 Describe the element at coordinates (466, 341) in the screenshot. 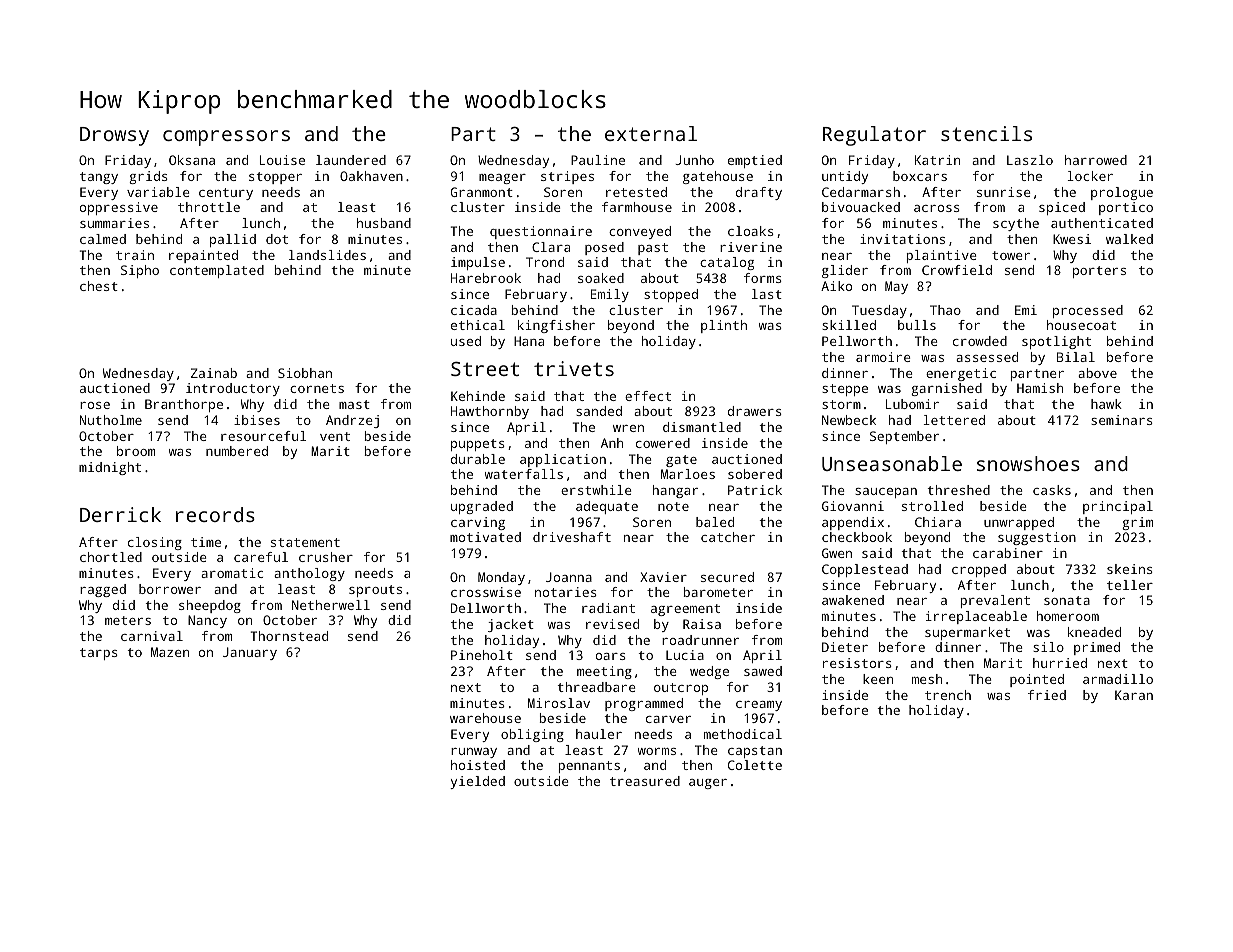

I see `used` at that location.
